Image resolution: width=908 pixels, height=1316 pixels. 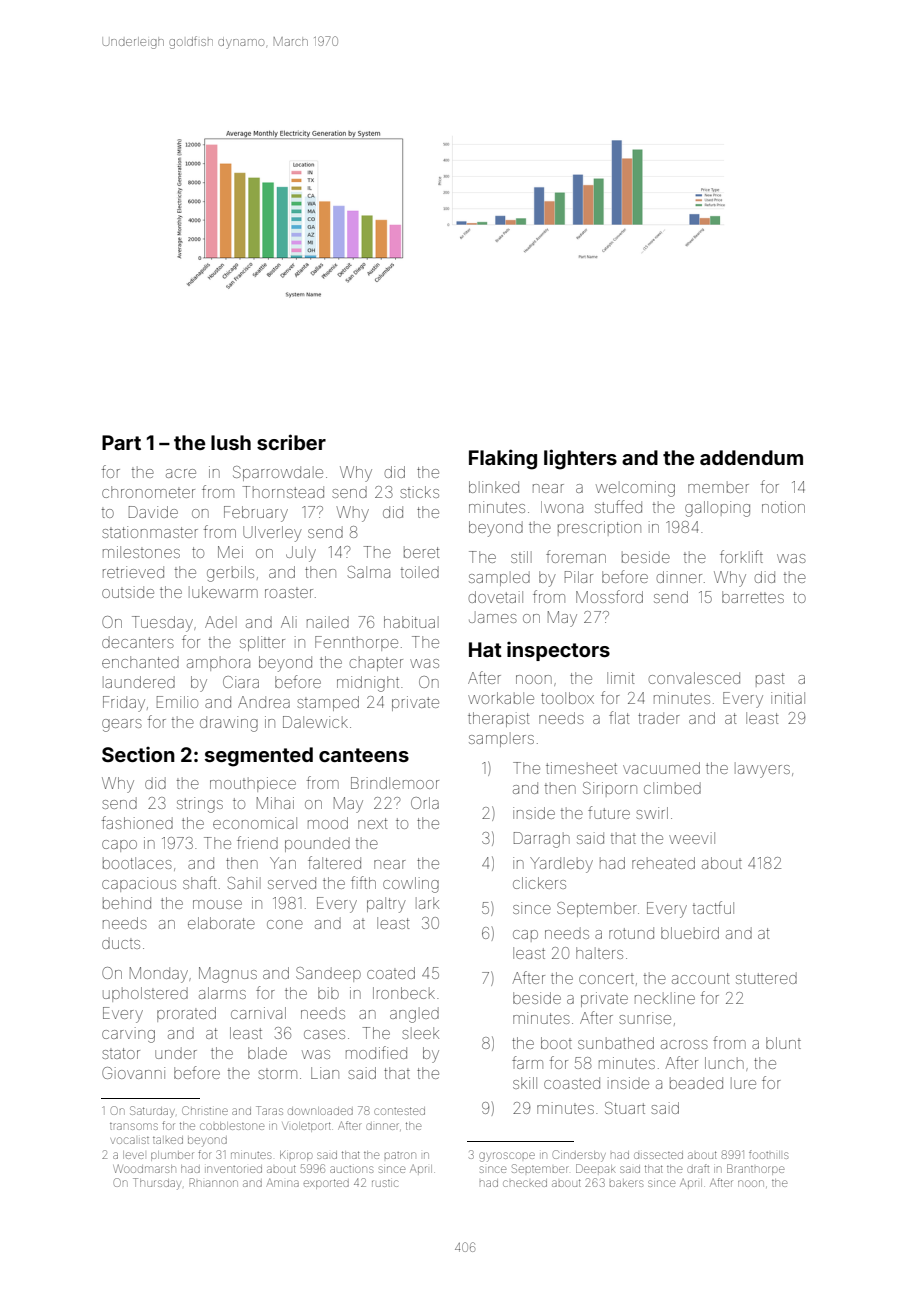 I want to click on carving, so click(x=128, y=1035).
